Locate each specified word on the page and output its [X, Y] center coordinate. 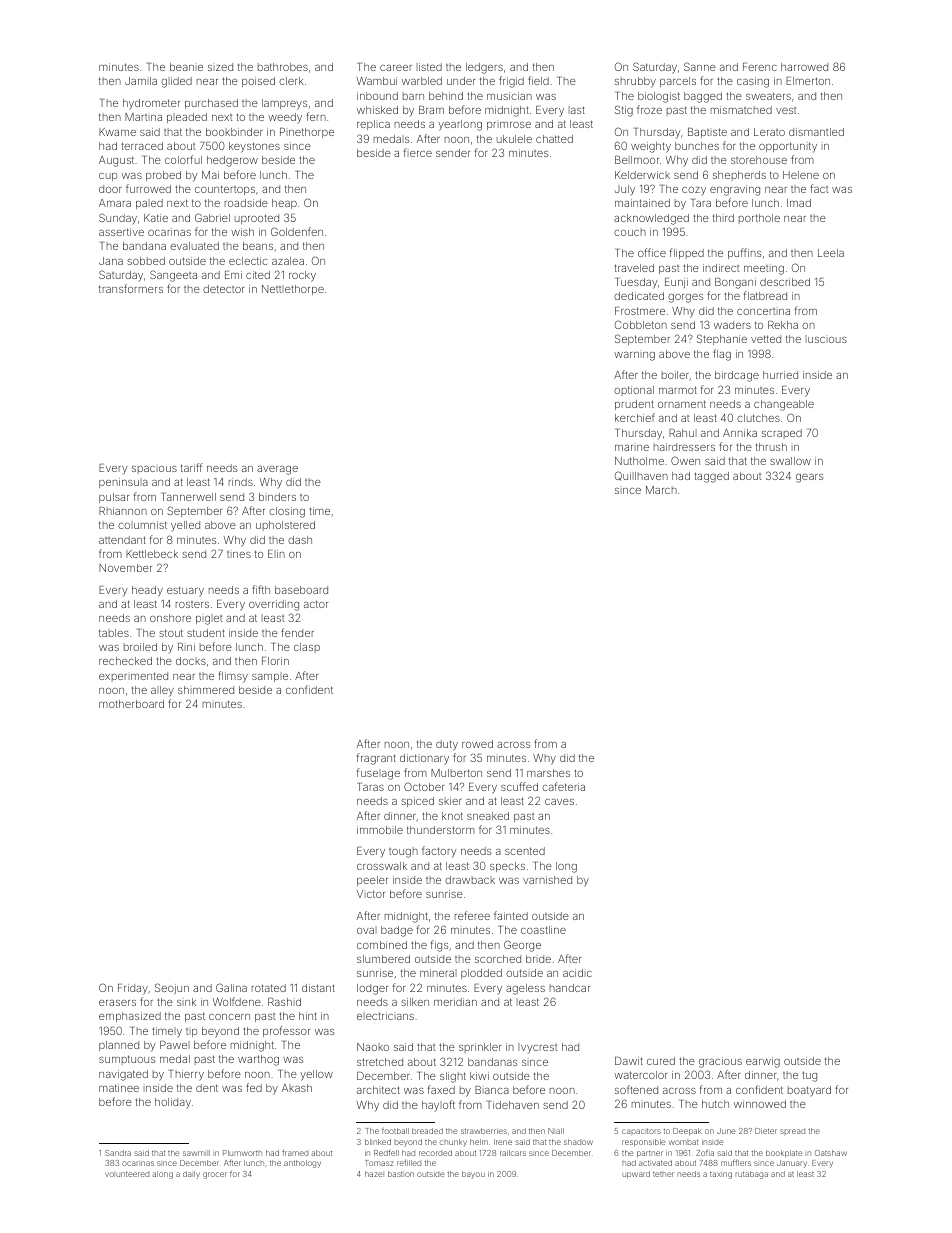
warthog [258, 1060]
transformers [131, 288]
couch [630, 232]
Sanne [700, 66]
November [125, 568]
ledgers [484, 68]
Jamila [141, 81]
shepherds [739, 176]
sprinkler [480, 1048]
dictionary [424, 759]
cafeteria [563, 786]
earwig [763, 1062]
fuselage [378, 774]
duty [447, 745]
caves [559, 802]
